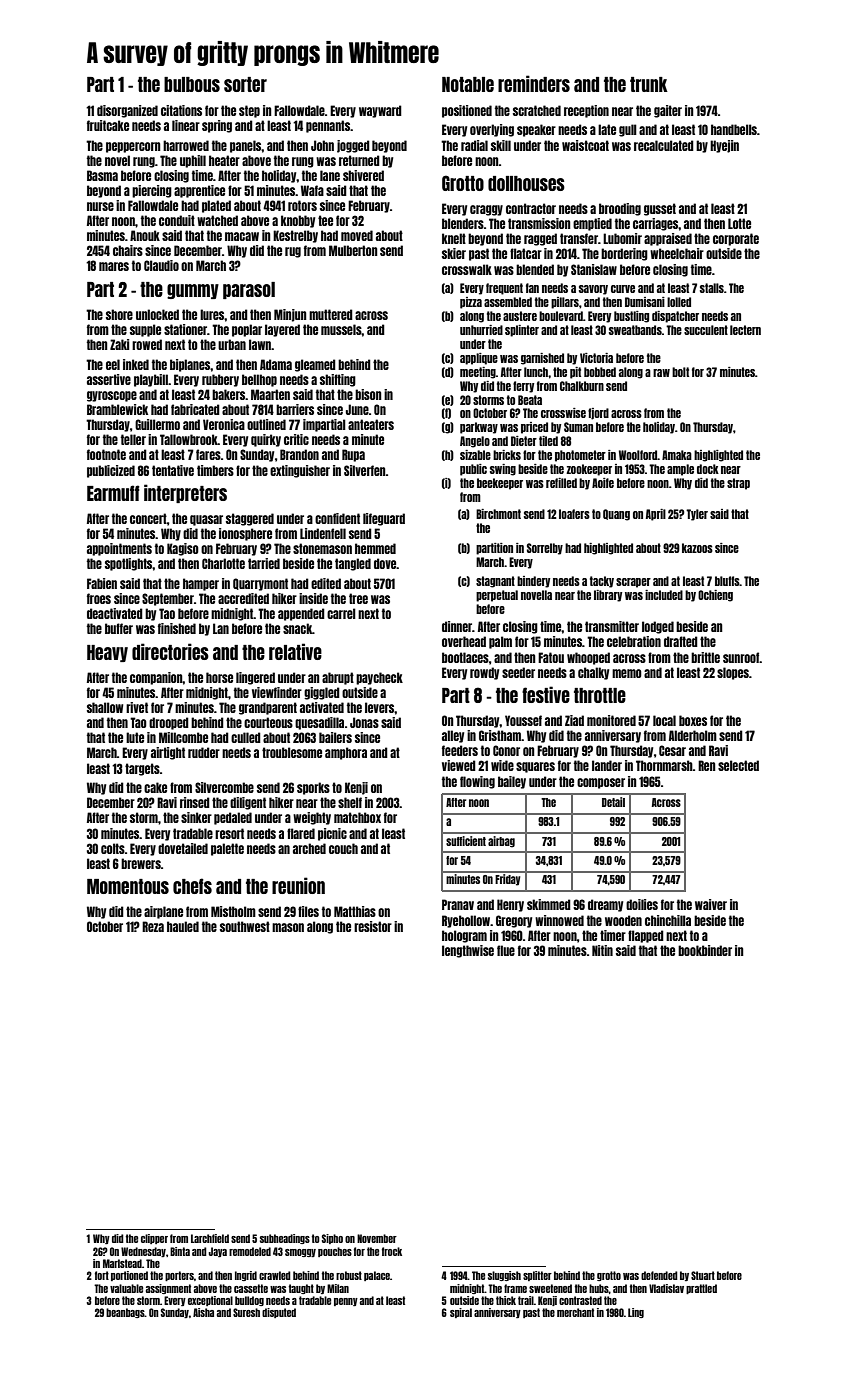 The height and width of the page is (1400, 849). Describe the element at coordinates (125, 1313) in the page. I see `beanbags` at that location.
